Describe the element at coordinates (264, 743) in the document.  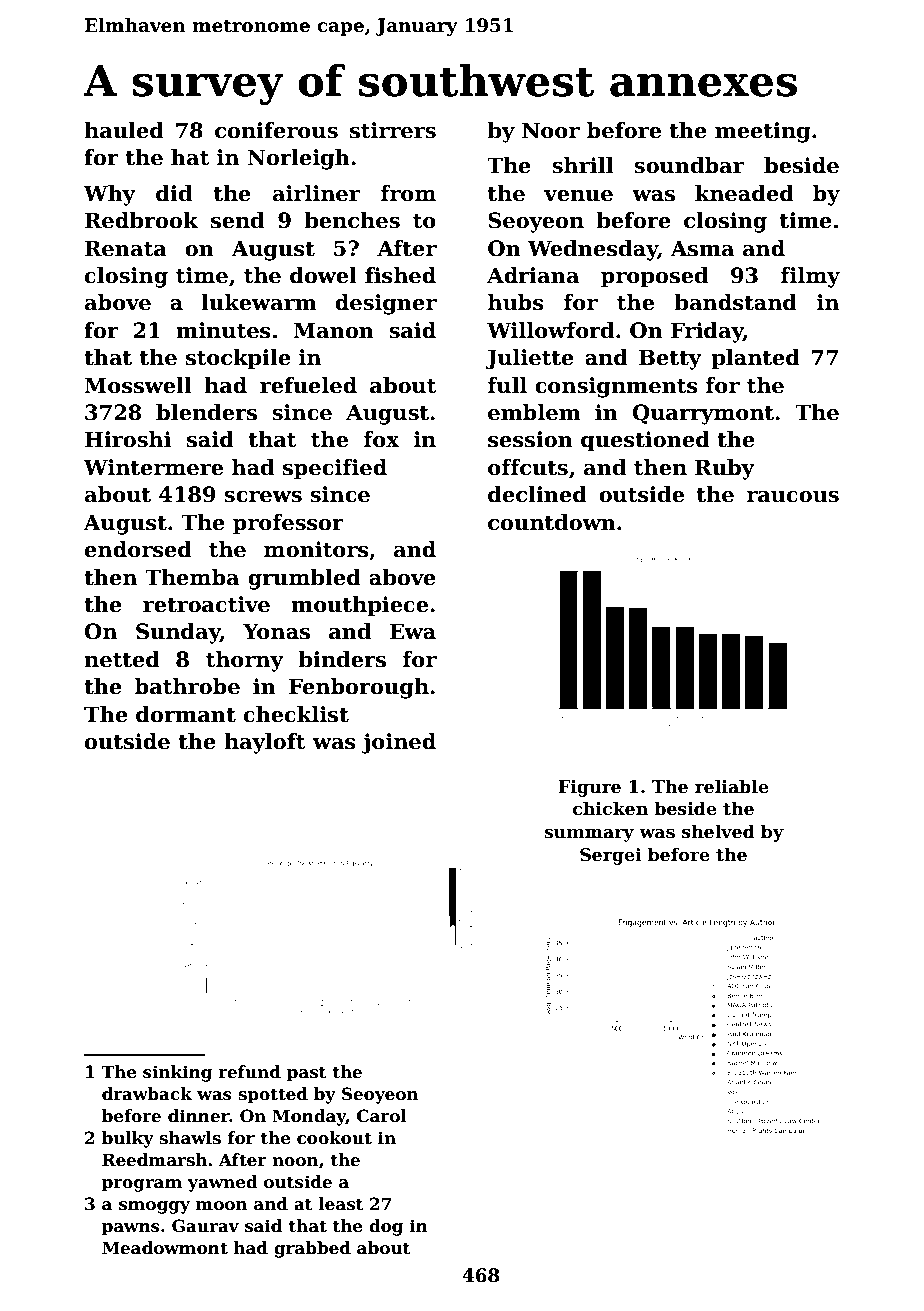
I see `hayloft` at that location.
